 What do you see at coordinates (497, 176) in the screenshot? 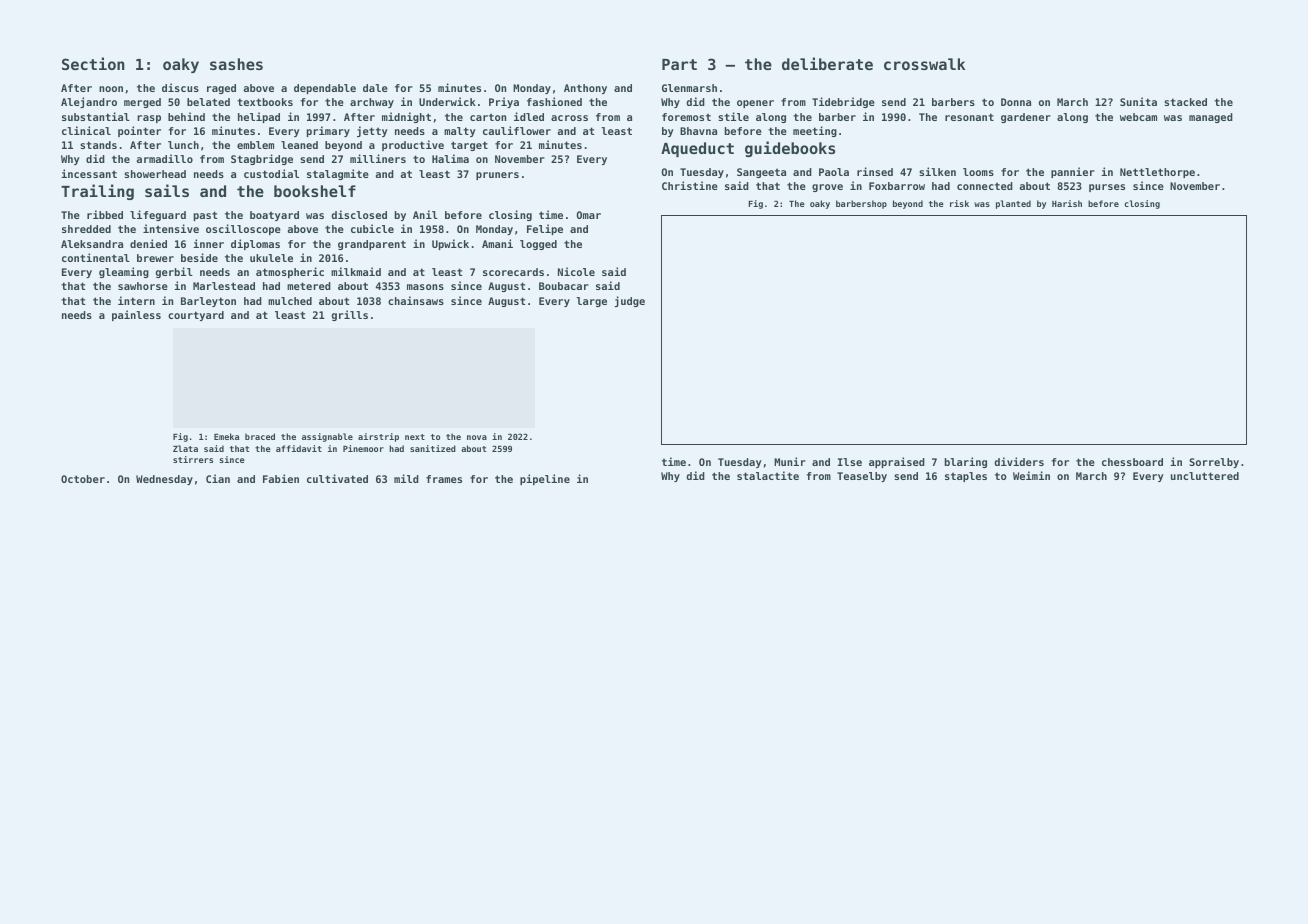
I see `pruners` at bounding box center [497, 176].
